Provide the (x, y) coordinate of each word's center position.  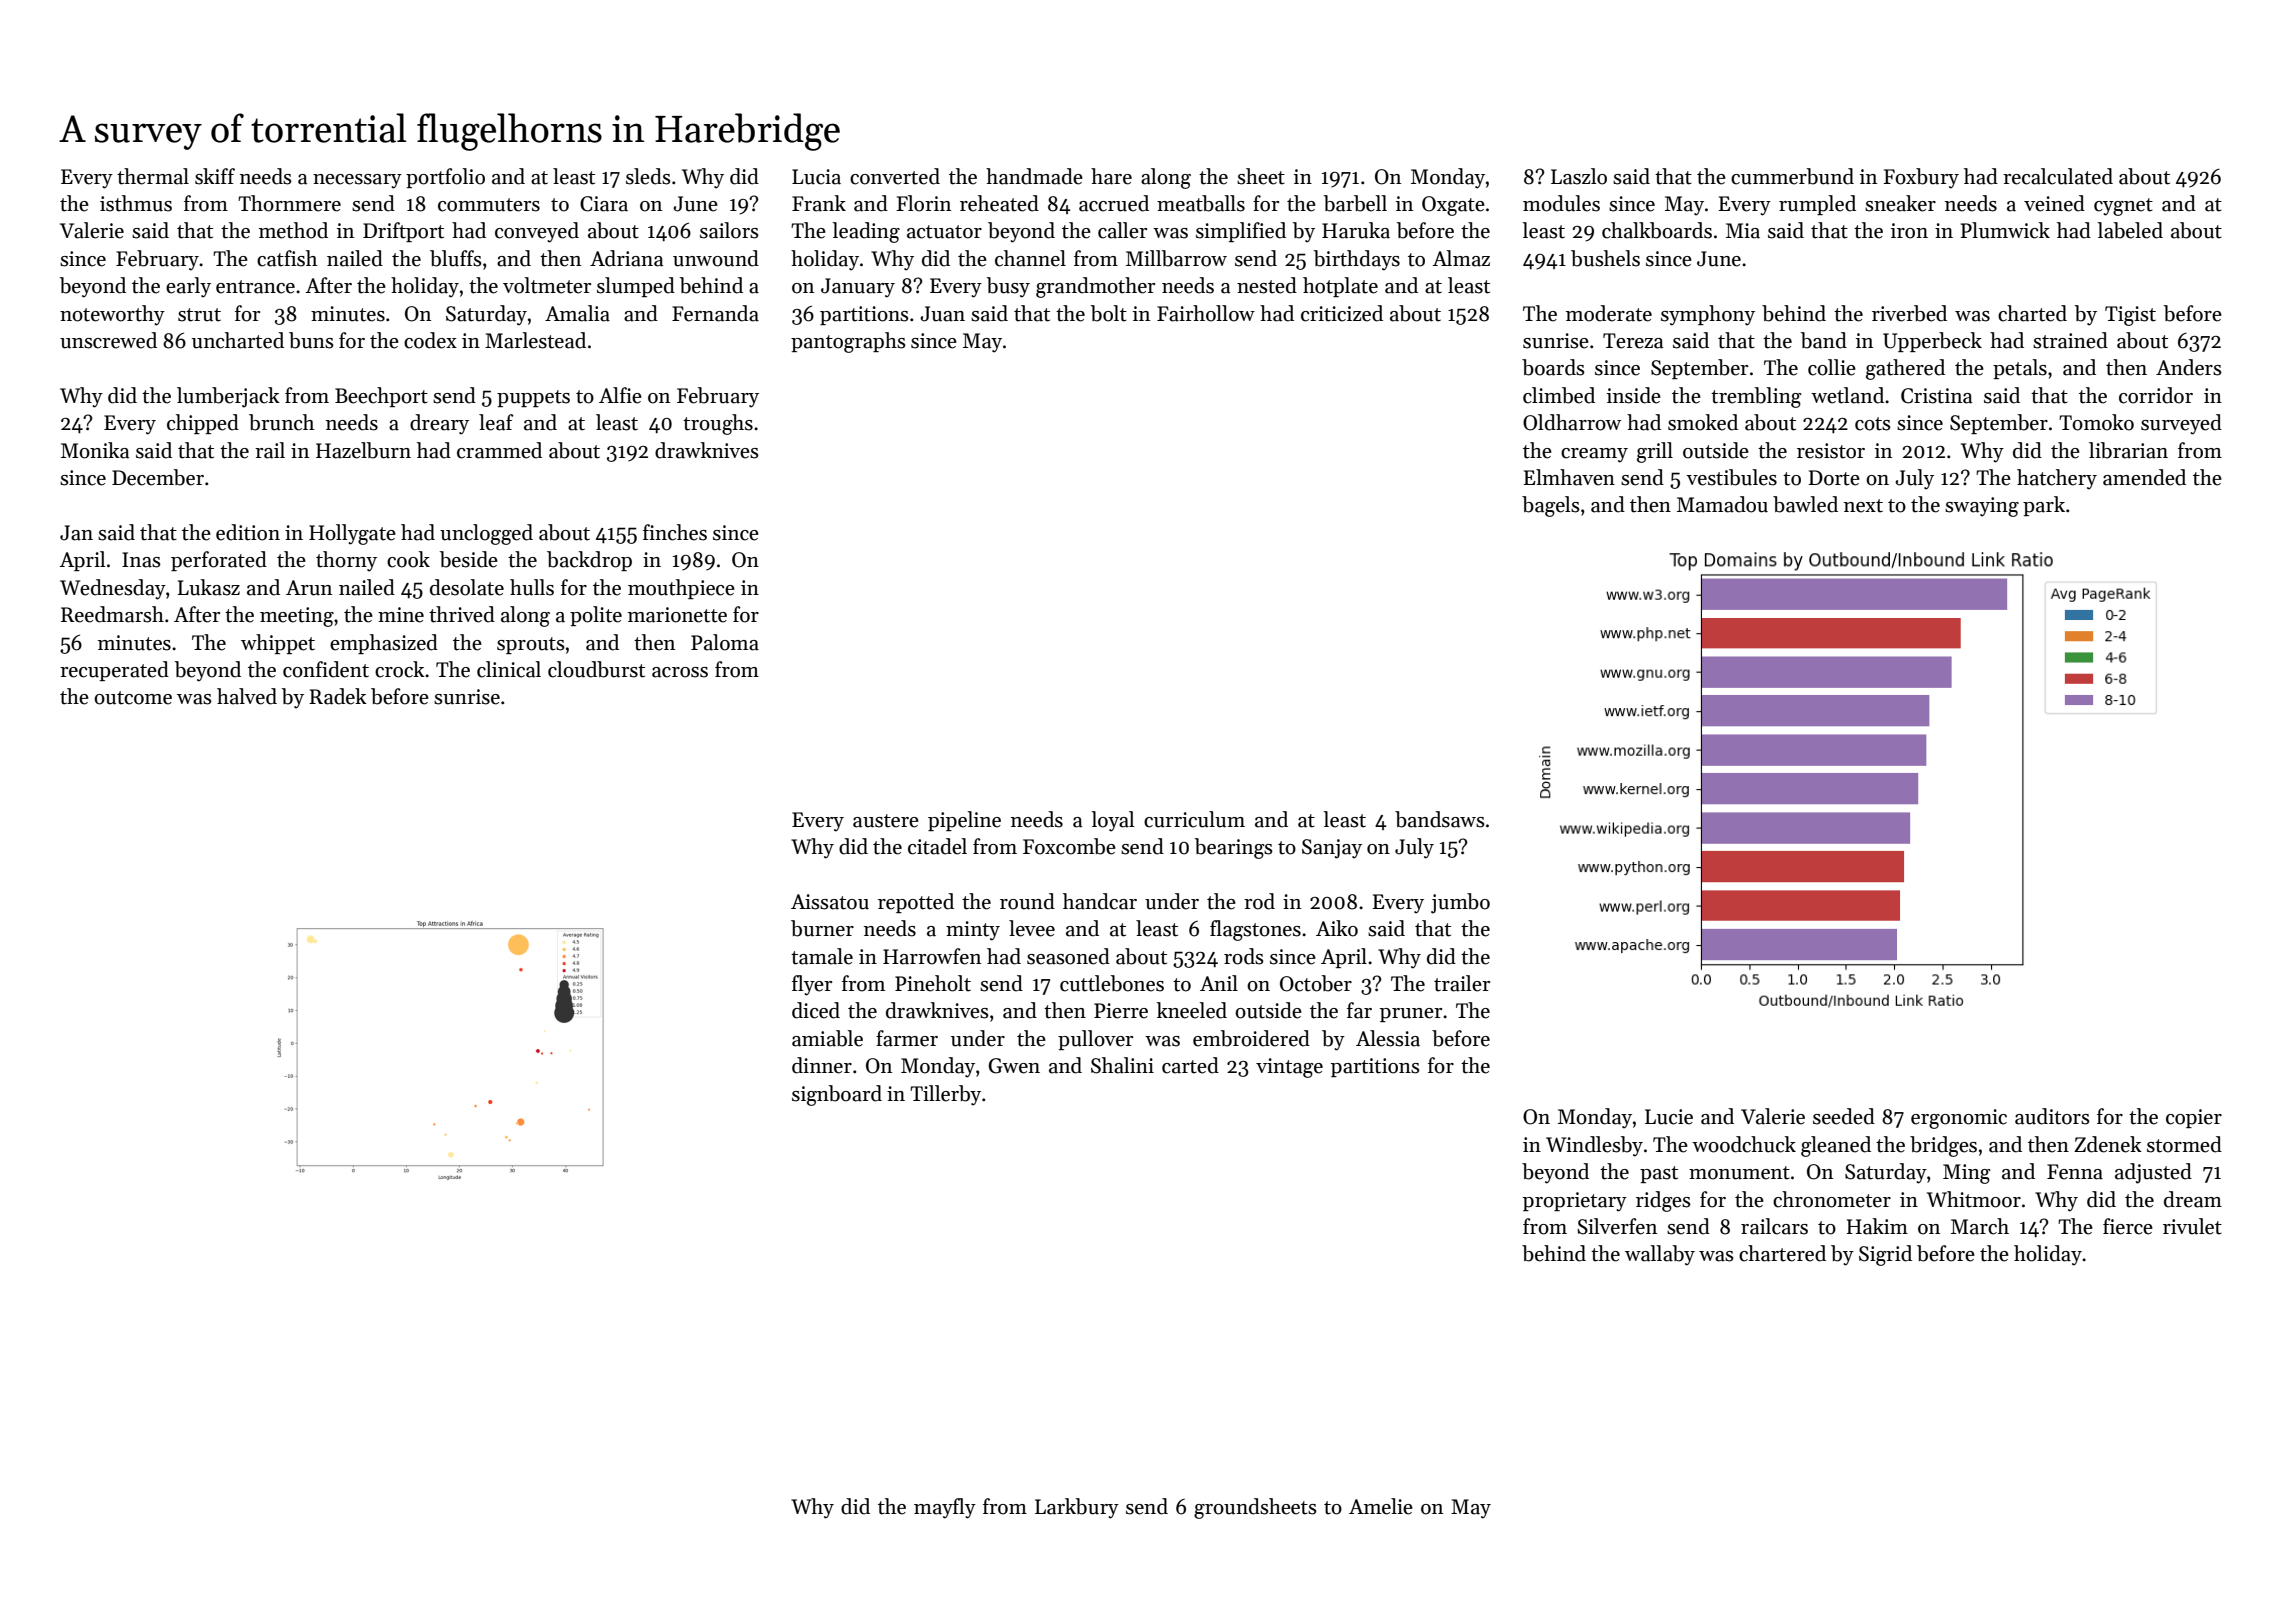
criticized (1342, 313)
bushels (1605, 258)
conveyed (537, 232)
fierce (2128, 1226)
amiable (827, 1038)
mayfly (945, 1508)
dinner (822, 1065)
